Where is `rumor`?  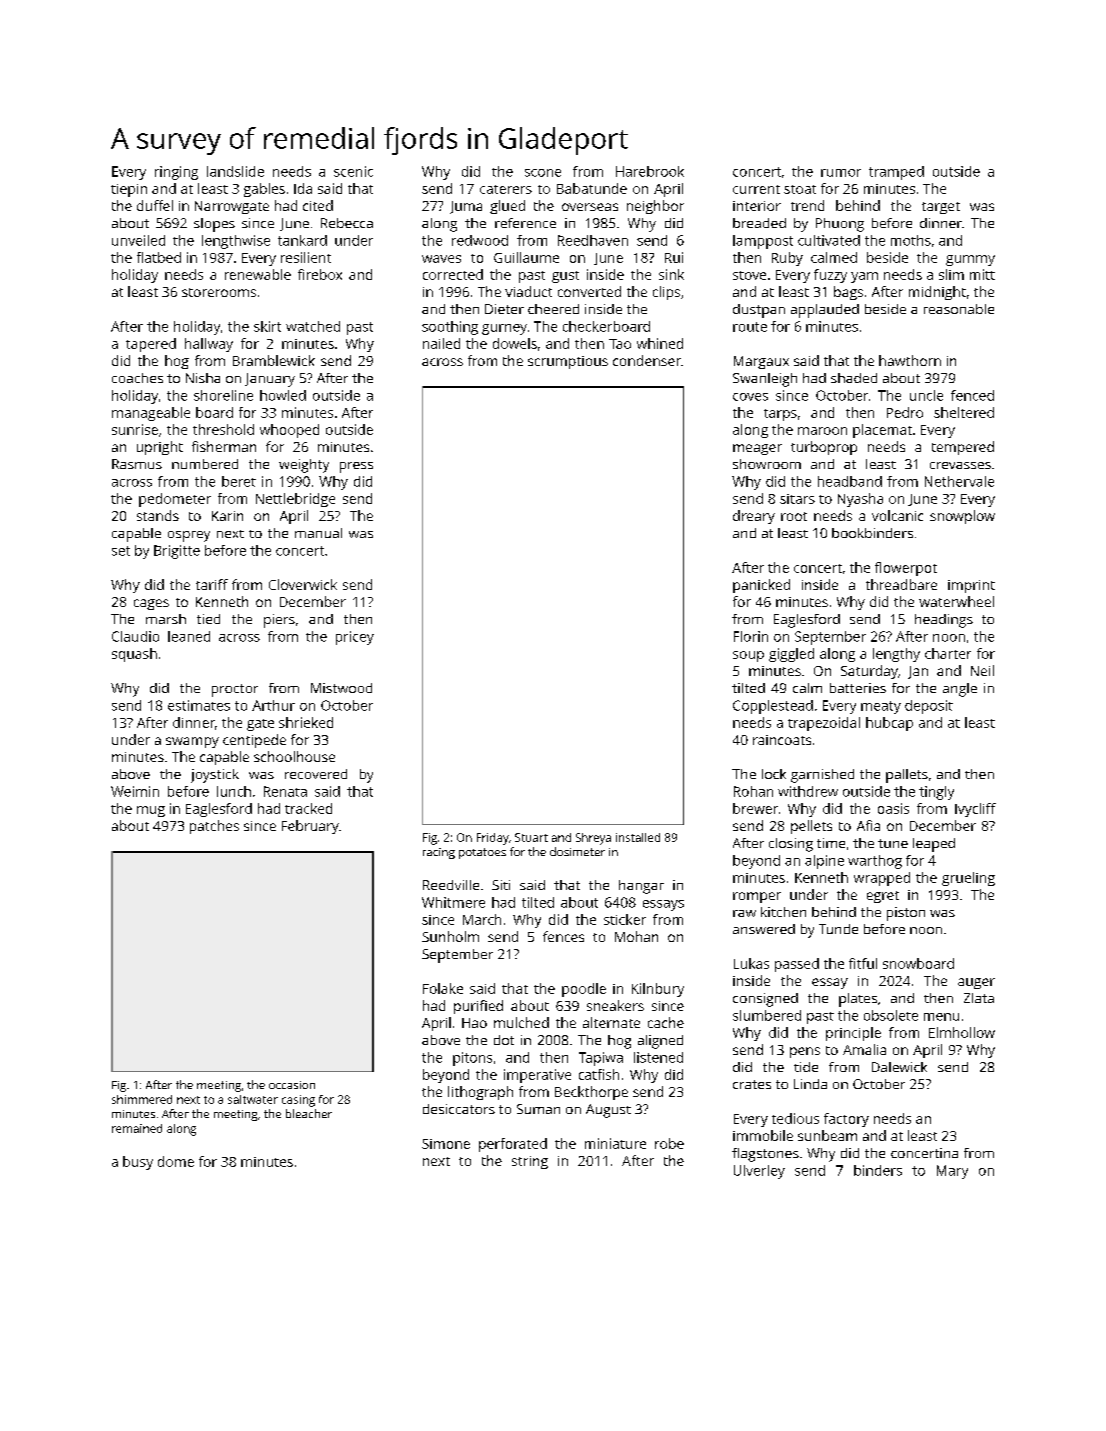 rumor is located at coordinates (841, 173).
